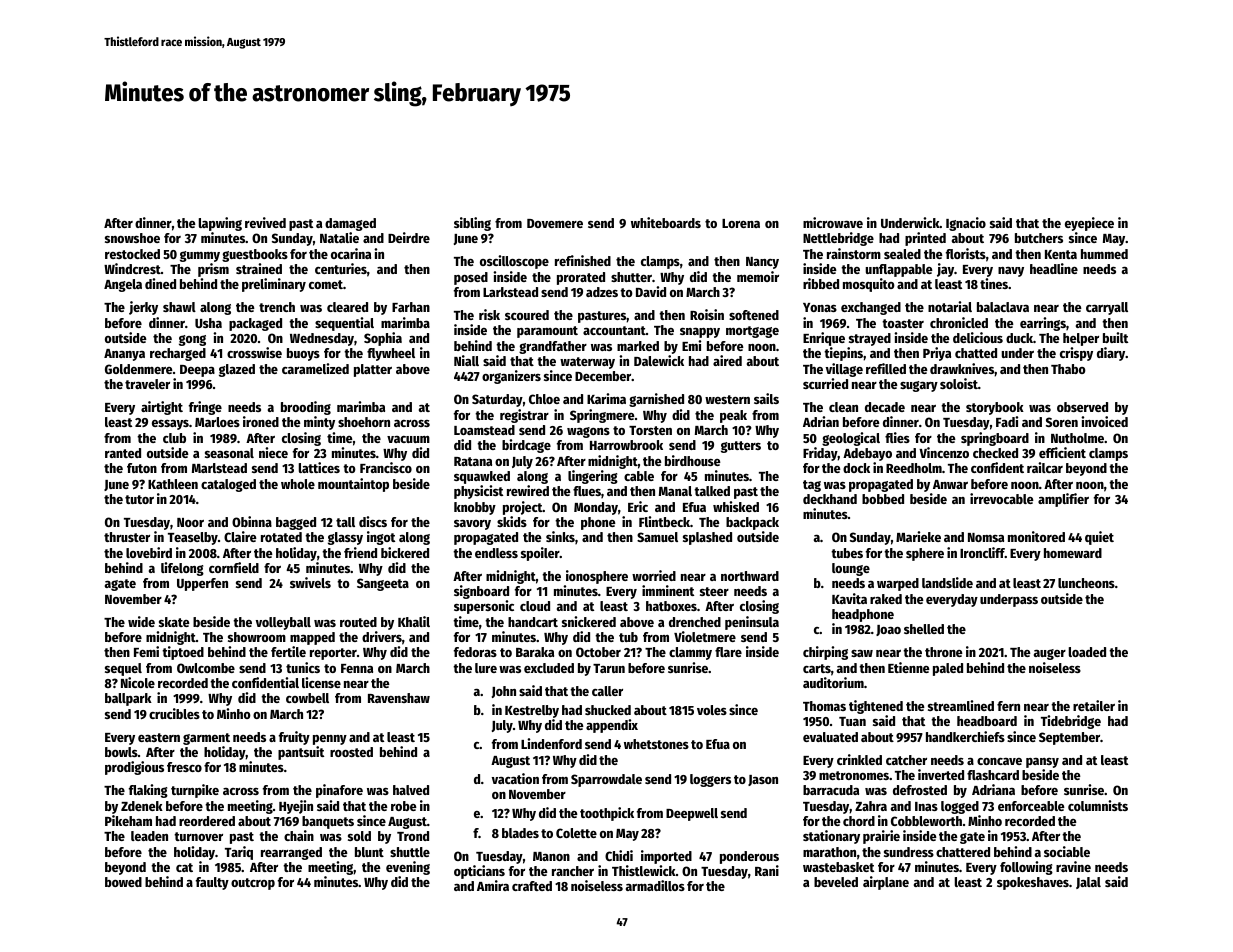 Image resolution: width=1233 pixels, height=952 pixels. Describe the element at coordinates (606, 780) in the screenshot. I see `Sparrowdale` at that location.
